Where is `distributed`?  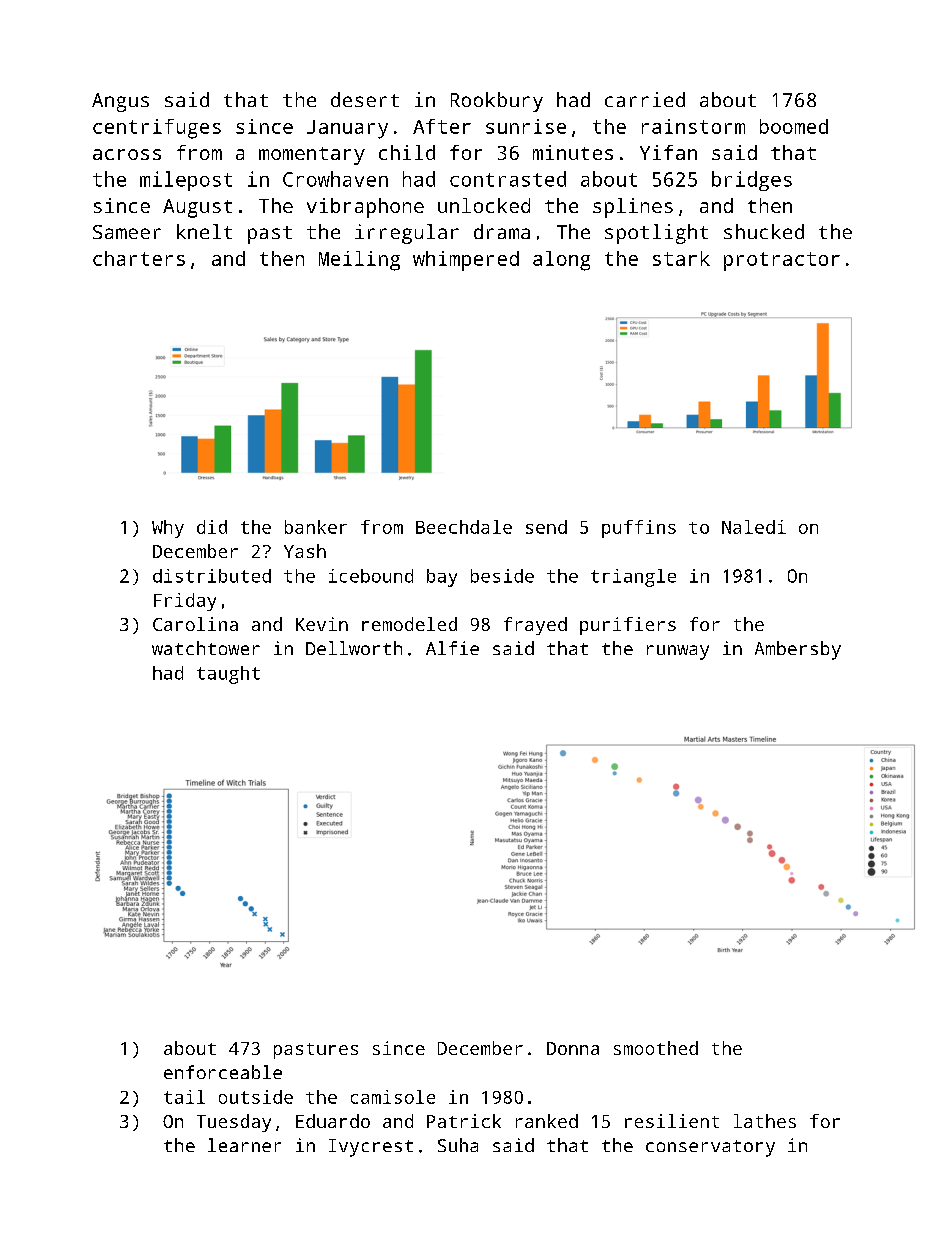 distributed is located at coordinates (212, 576).
